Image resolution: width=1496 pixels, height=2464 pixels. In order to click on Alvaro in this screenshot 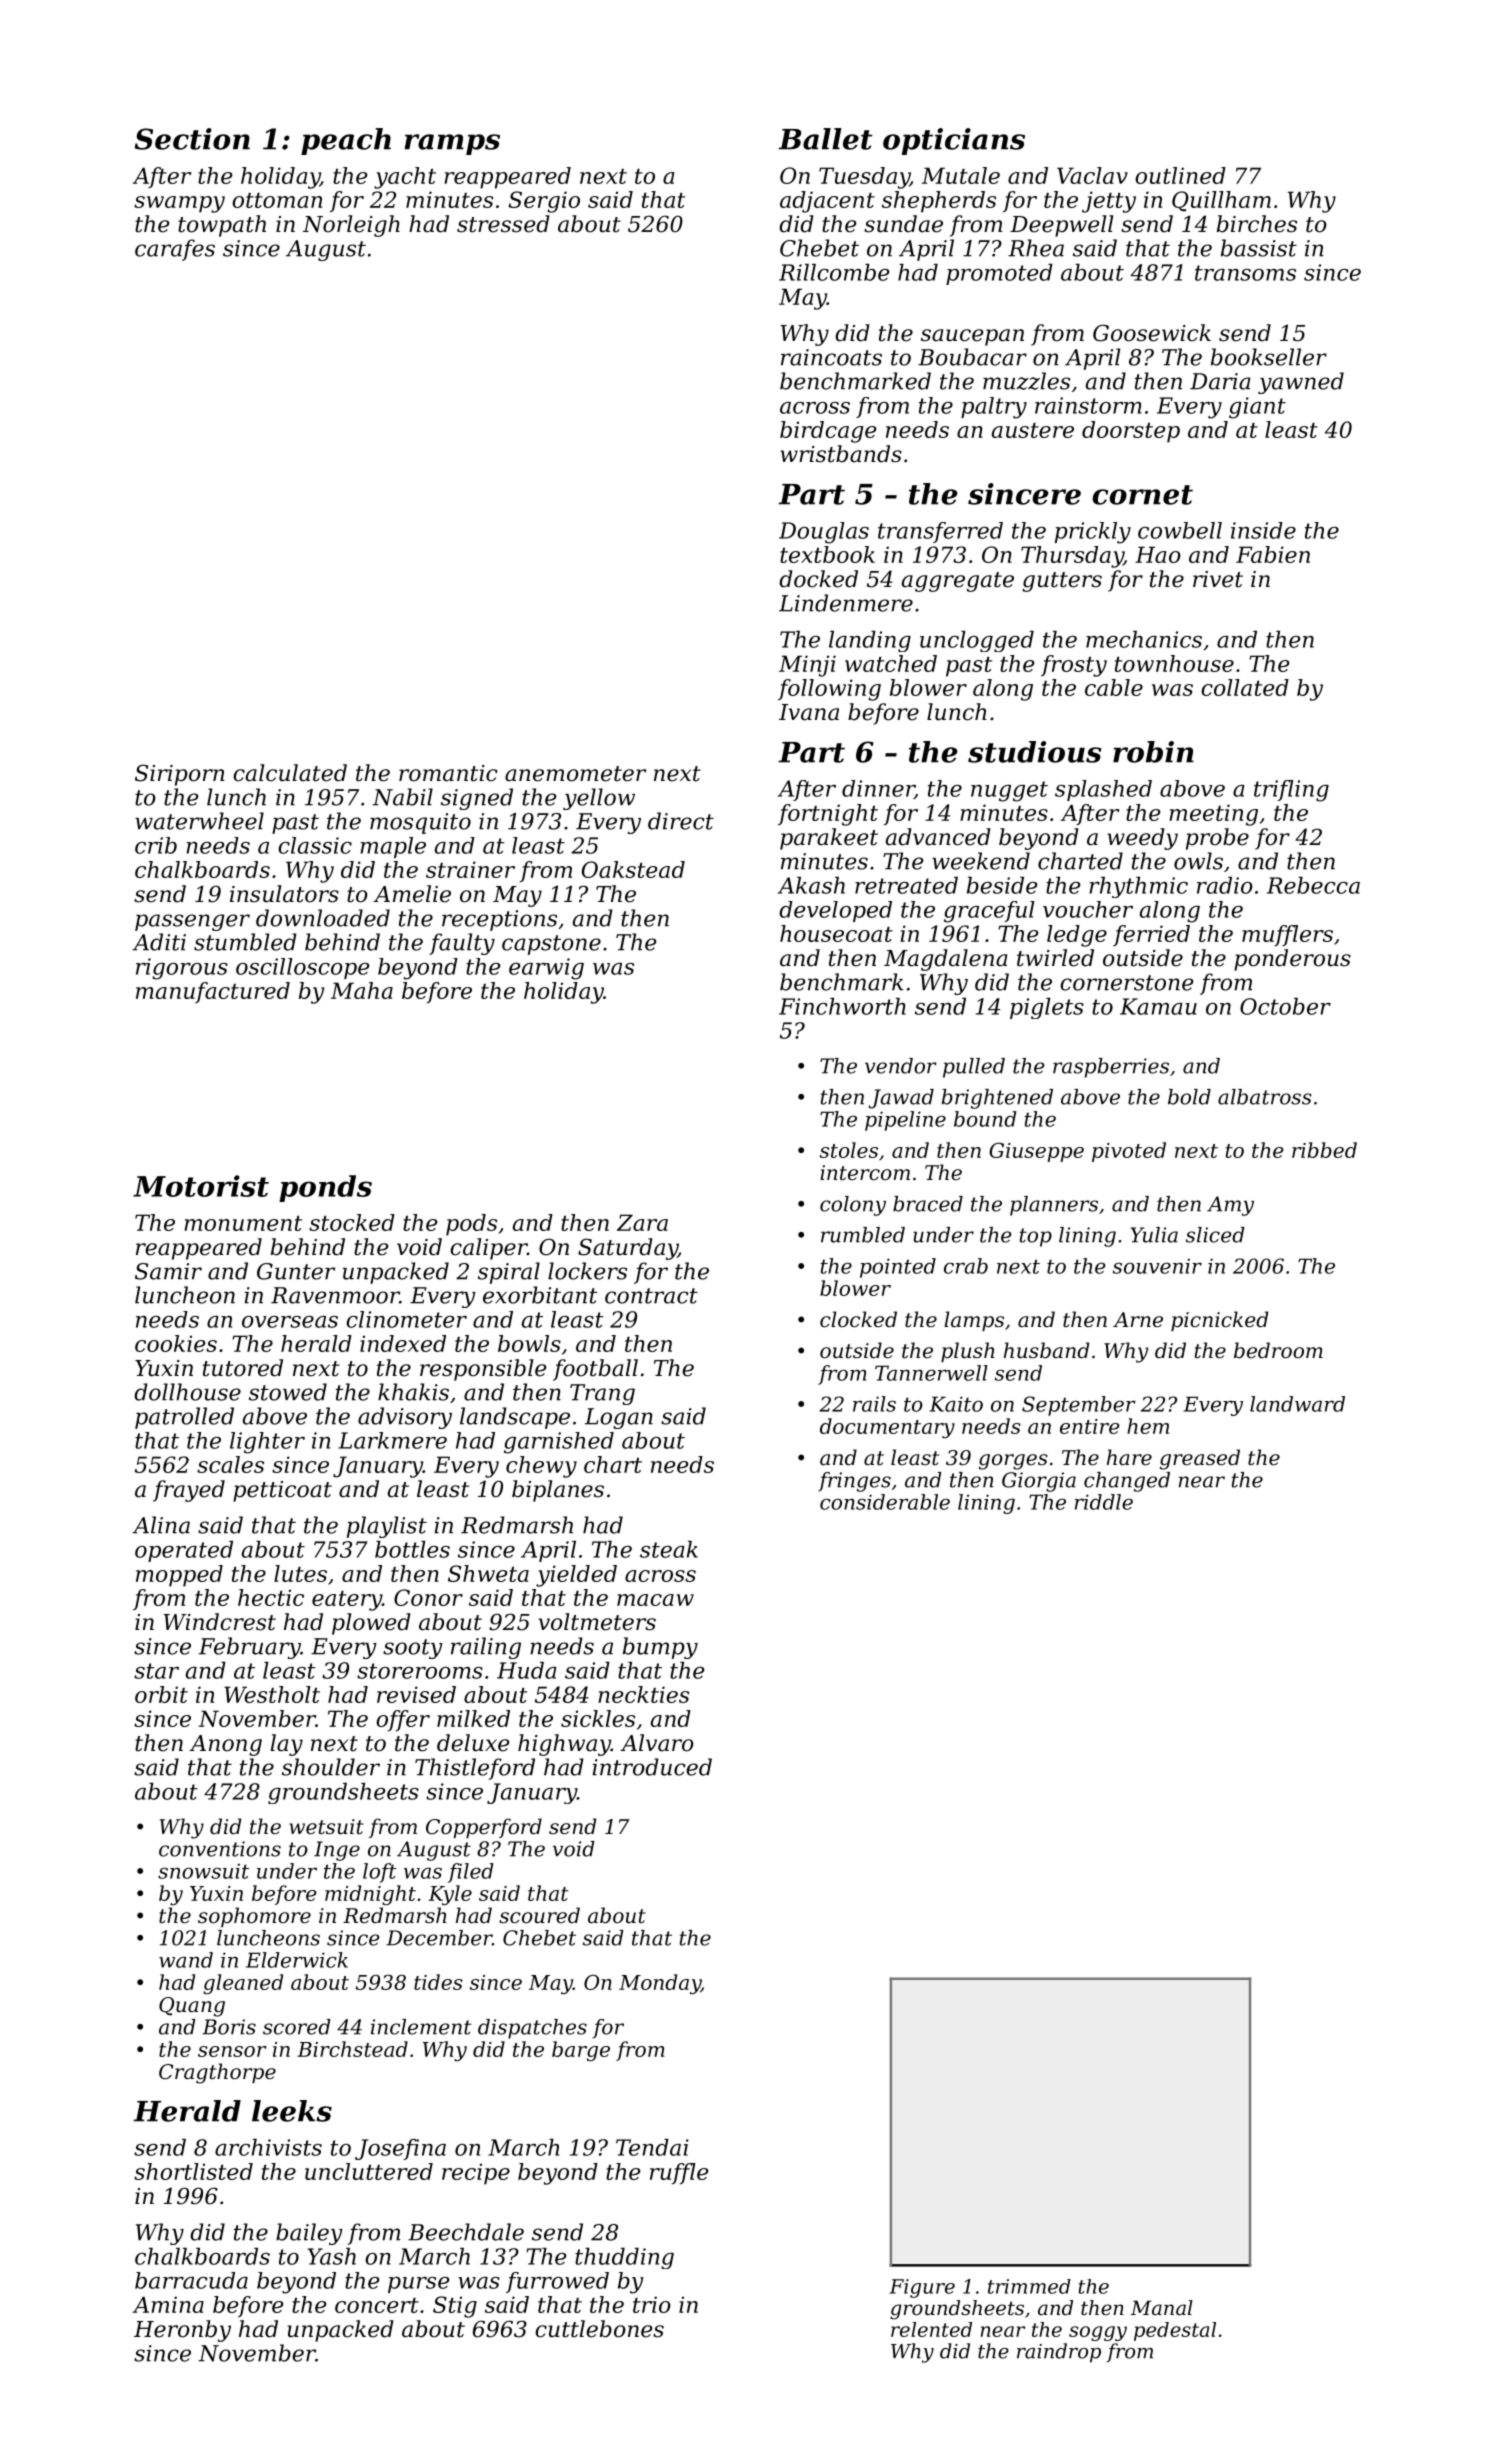, I will do `click(657, 1743)`.
